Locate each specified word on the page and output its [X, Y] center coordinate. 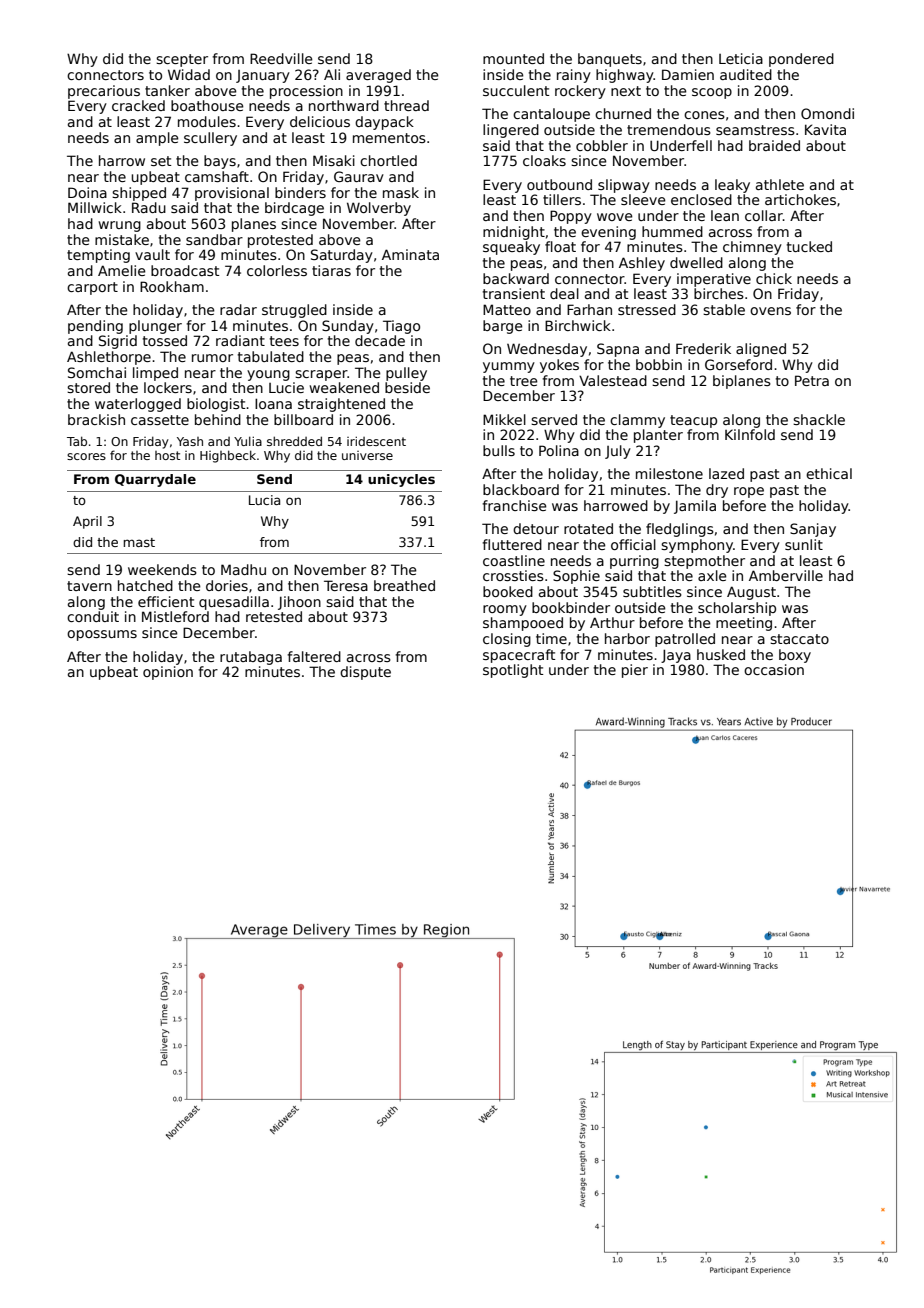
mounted [513, 58]
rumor [212, 358]
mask [401, 192]
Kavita [825, 129]
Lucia [264, 500]
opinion [168, 673]
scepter [182, 60]
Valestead [613, 380]
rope [749, 492]
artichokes [800, 199]
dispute [365, 673]
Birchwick [578, 325]
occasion [774, 669]
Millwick [95, 207]
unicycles [401, 480]
